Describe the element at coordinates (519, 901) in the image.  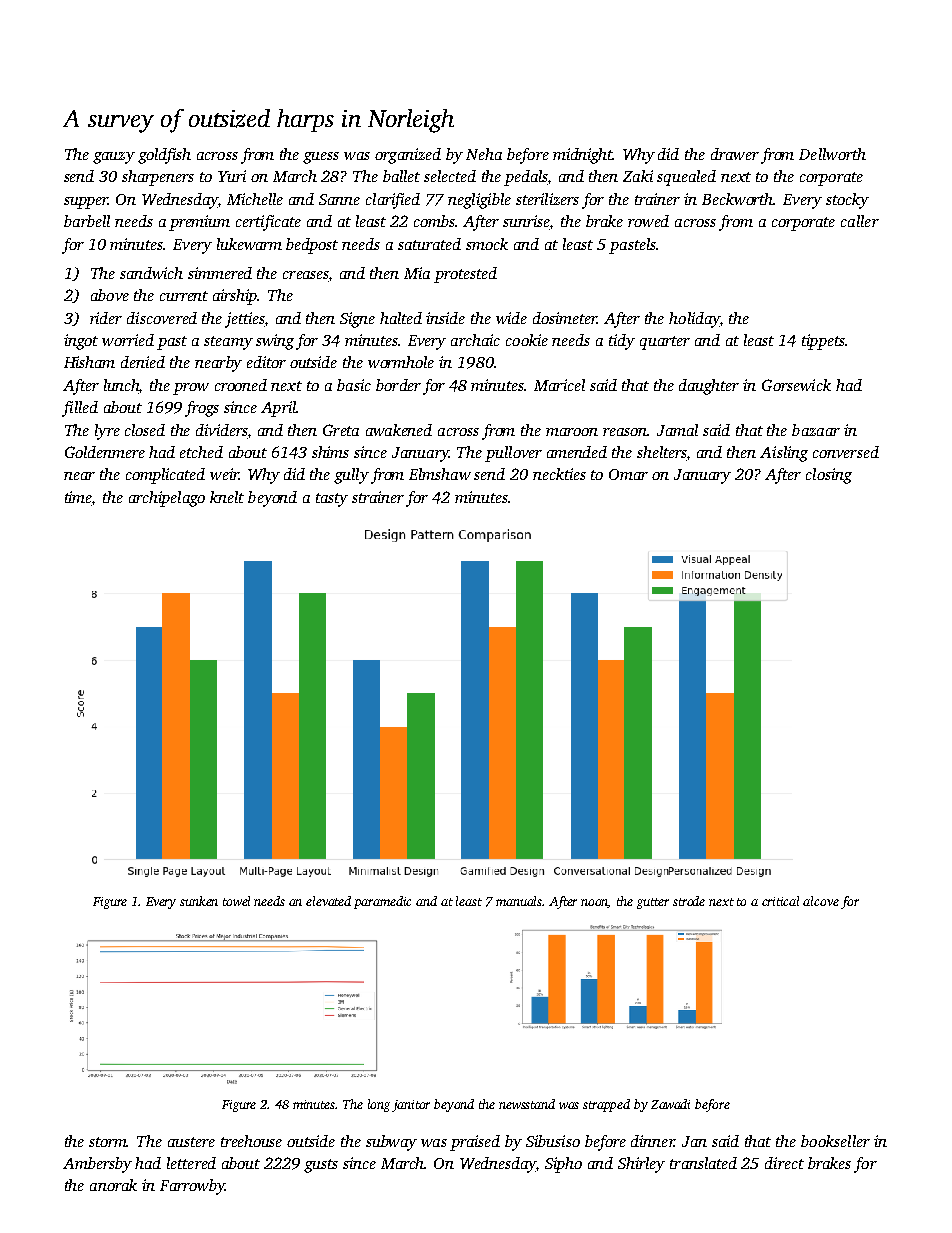
I see `manuals` at that location.
